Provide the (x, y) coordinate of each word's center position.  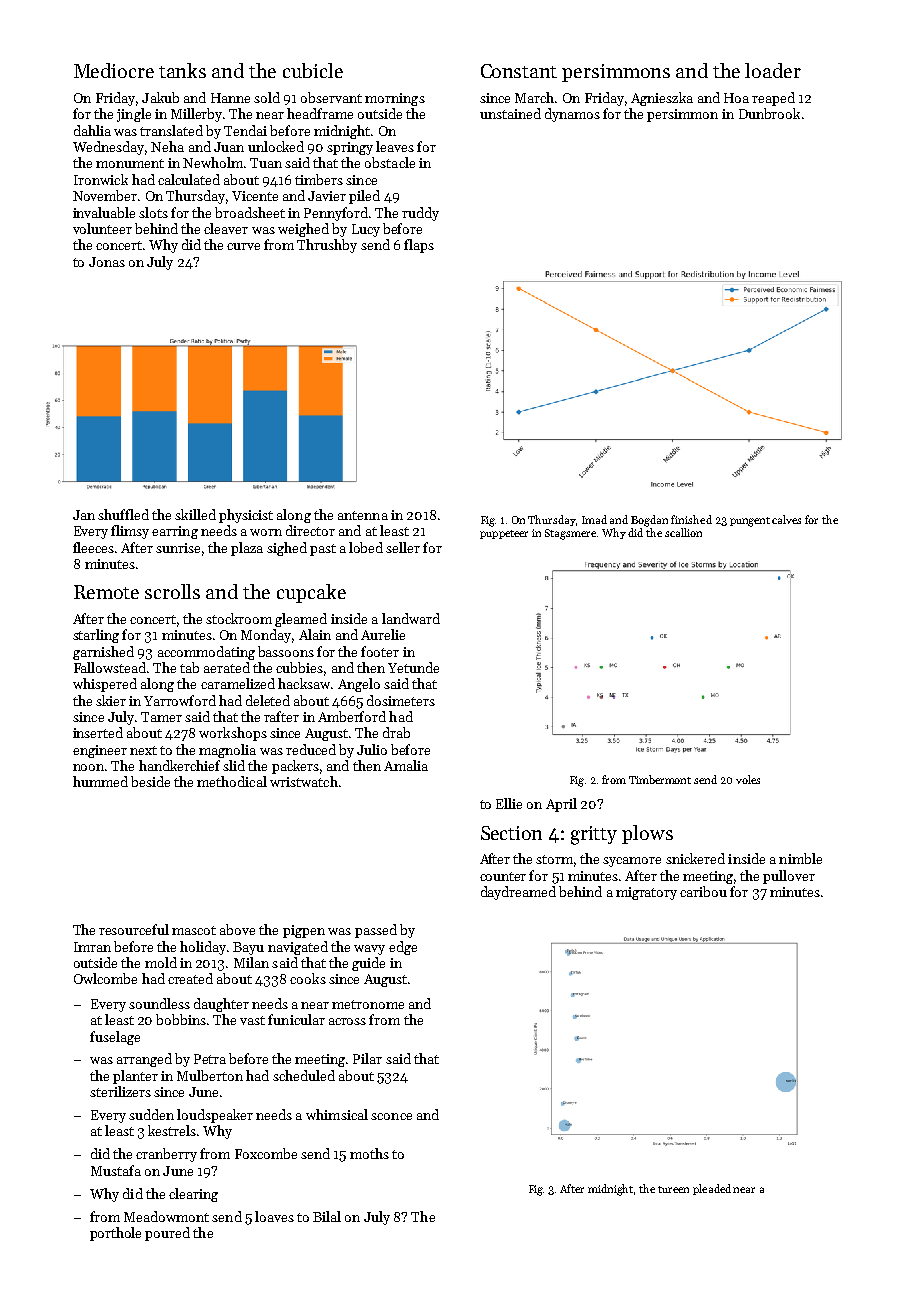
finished (691, 519)
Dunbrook (769, 113)
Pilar (367, 1058)
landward (411, 618)
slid (234, 765)
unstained (510, 113)
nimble (800, 858)
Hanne (230, 98)
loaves (274, 1216)
